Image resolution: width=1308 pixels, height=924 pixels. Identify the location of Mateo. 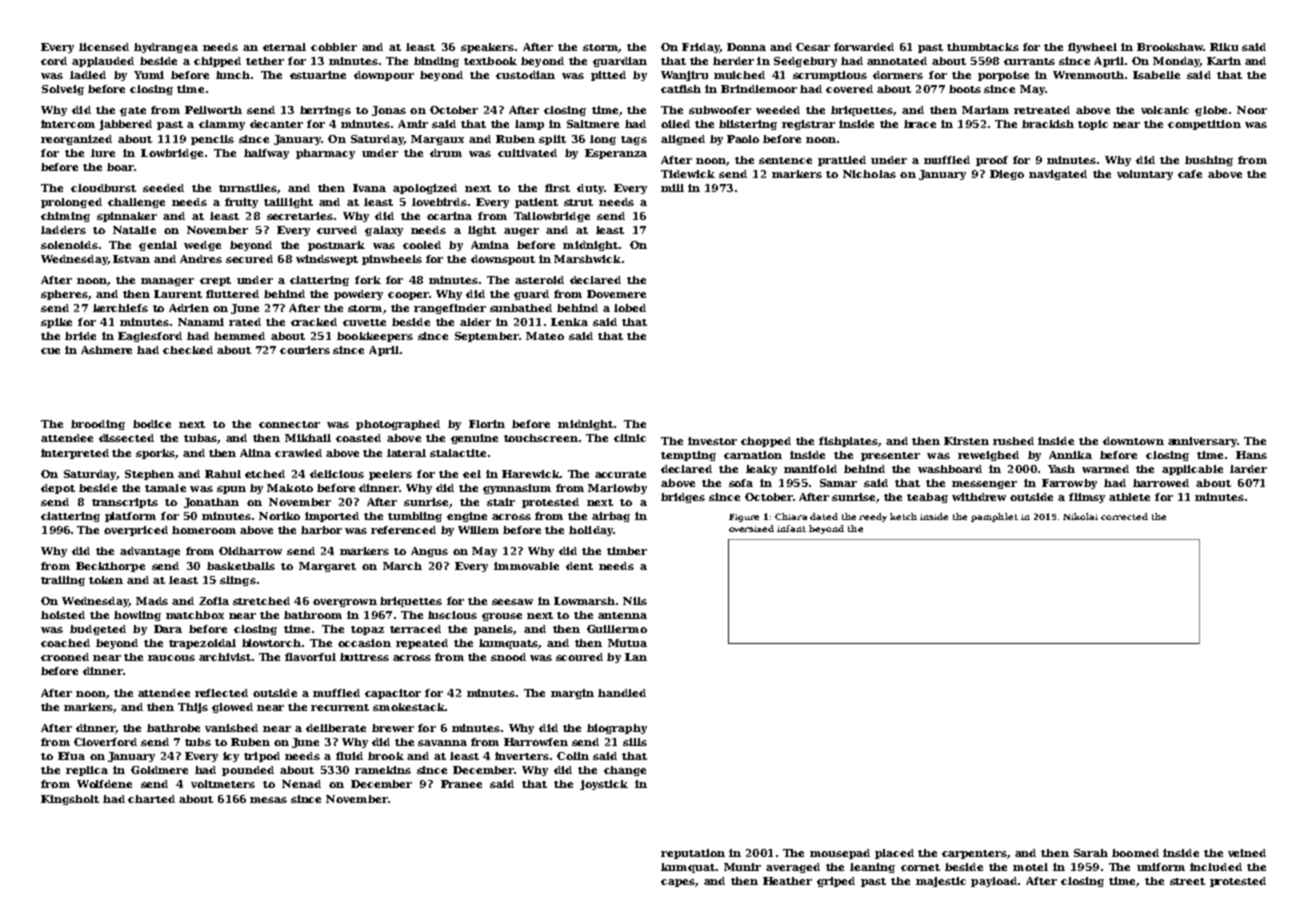
(545, 336).
